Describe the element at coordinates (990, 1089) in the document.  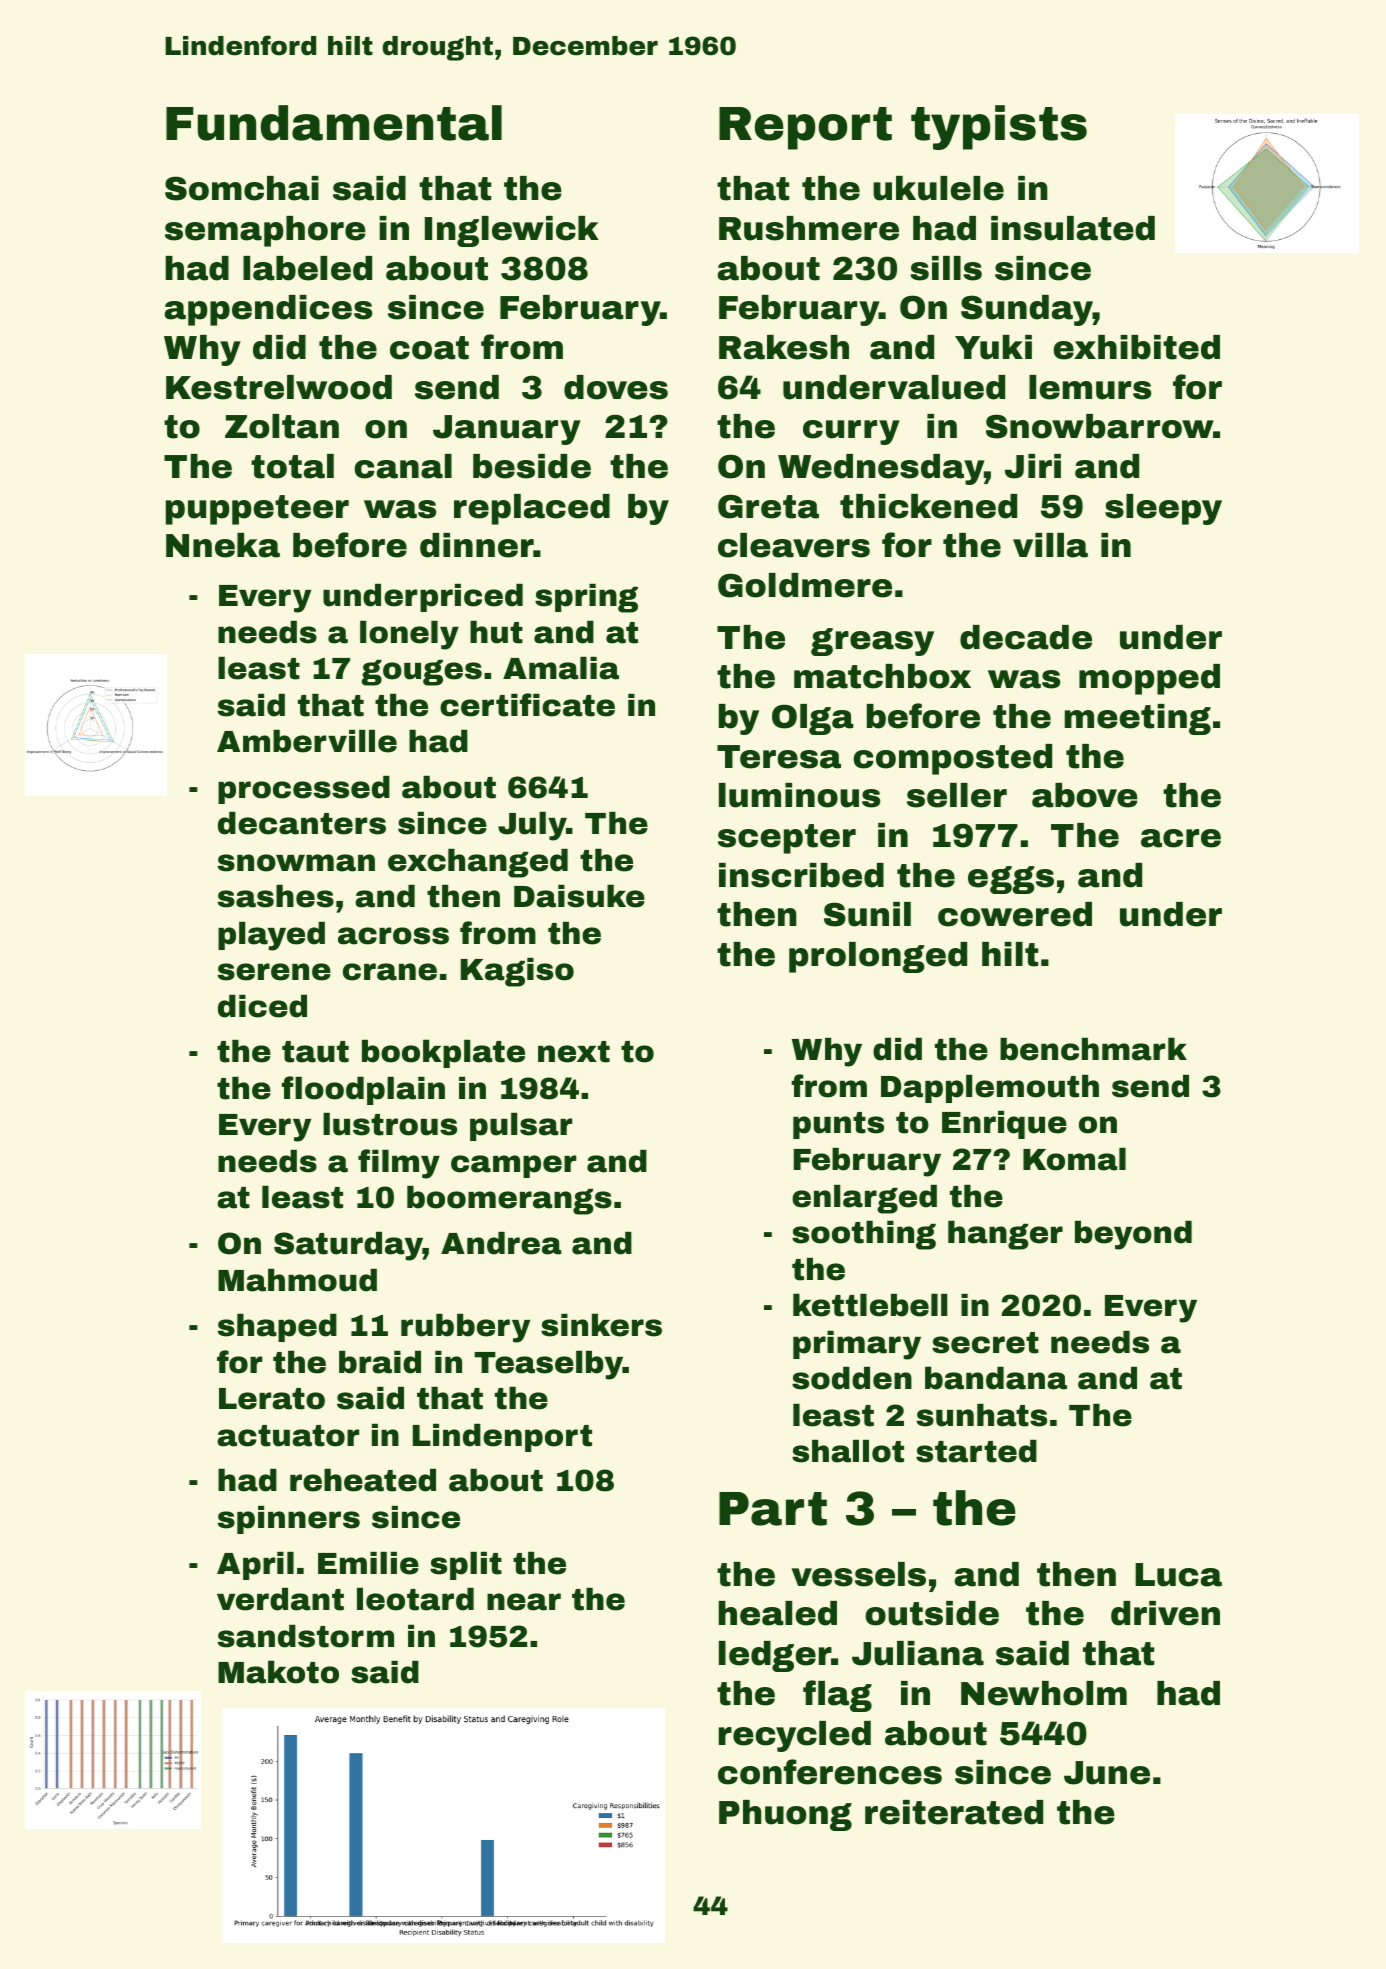
I see `Dapplemouth` at that location.
